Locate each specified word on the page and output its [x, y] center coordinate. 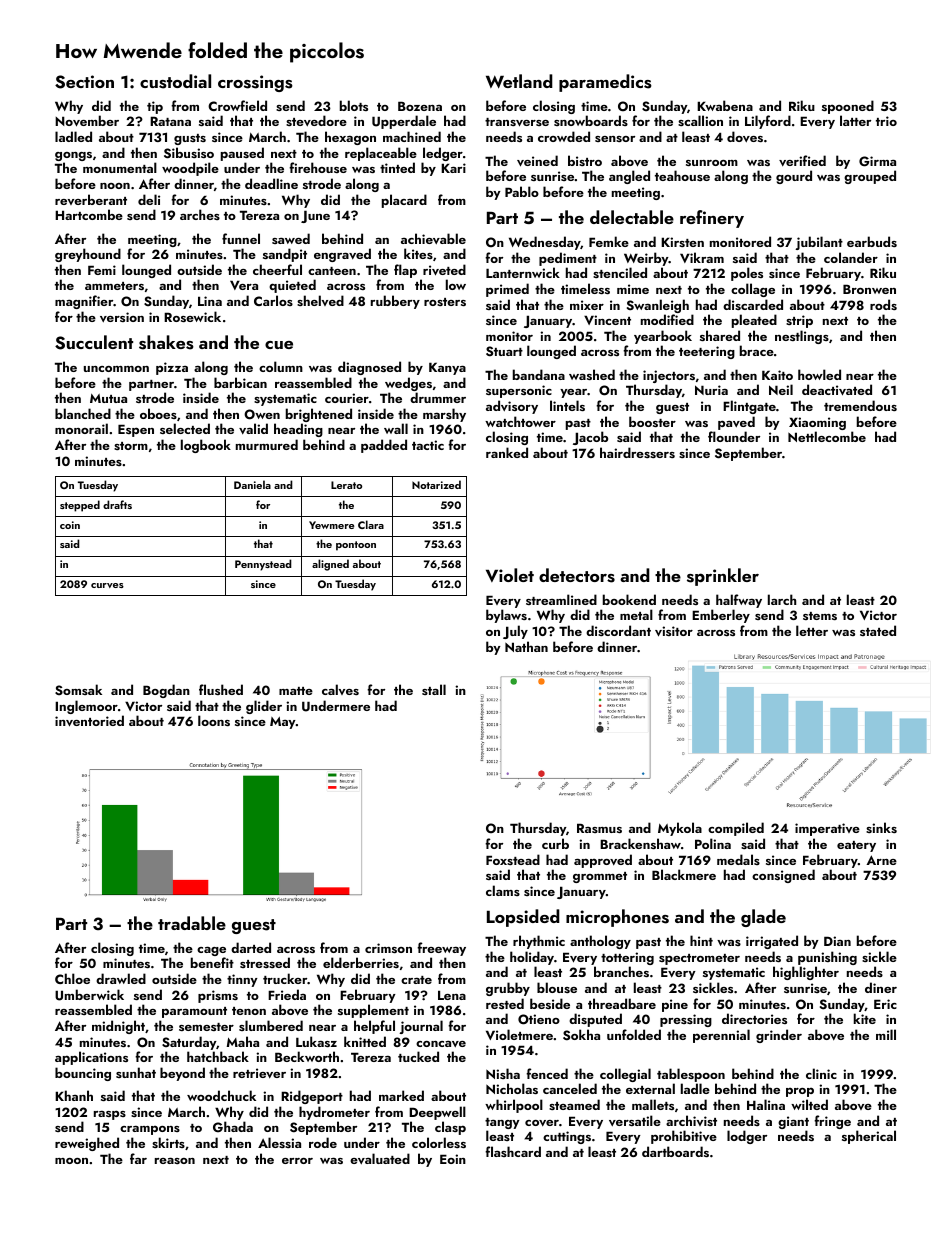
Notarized [436, 484]
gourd [794, 177]
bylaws [506, 616]
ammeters [114, 286]
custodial [175, 81]
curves [107, 585]
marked [401, 1095]
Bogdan [166, 691]
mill [886, 1034]
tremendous [860, 405]
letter [812, 630]
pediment [568, 259]
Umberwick [89, 995]
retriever [259, 1073]
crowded [564, 136]
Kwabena [725, 105]
